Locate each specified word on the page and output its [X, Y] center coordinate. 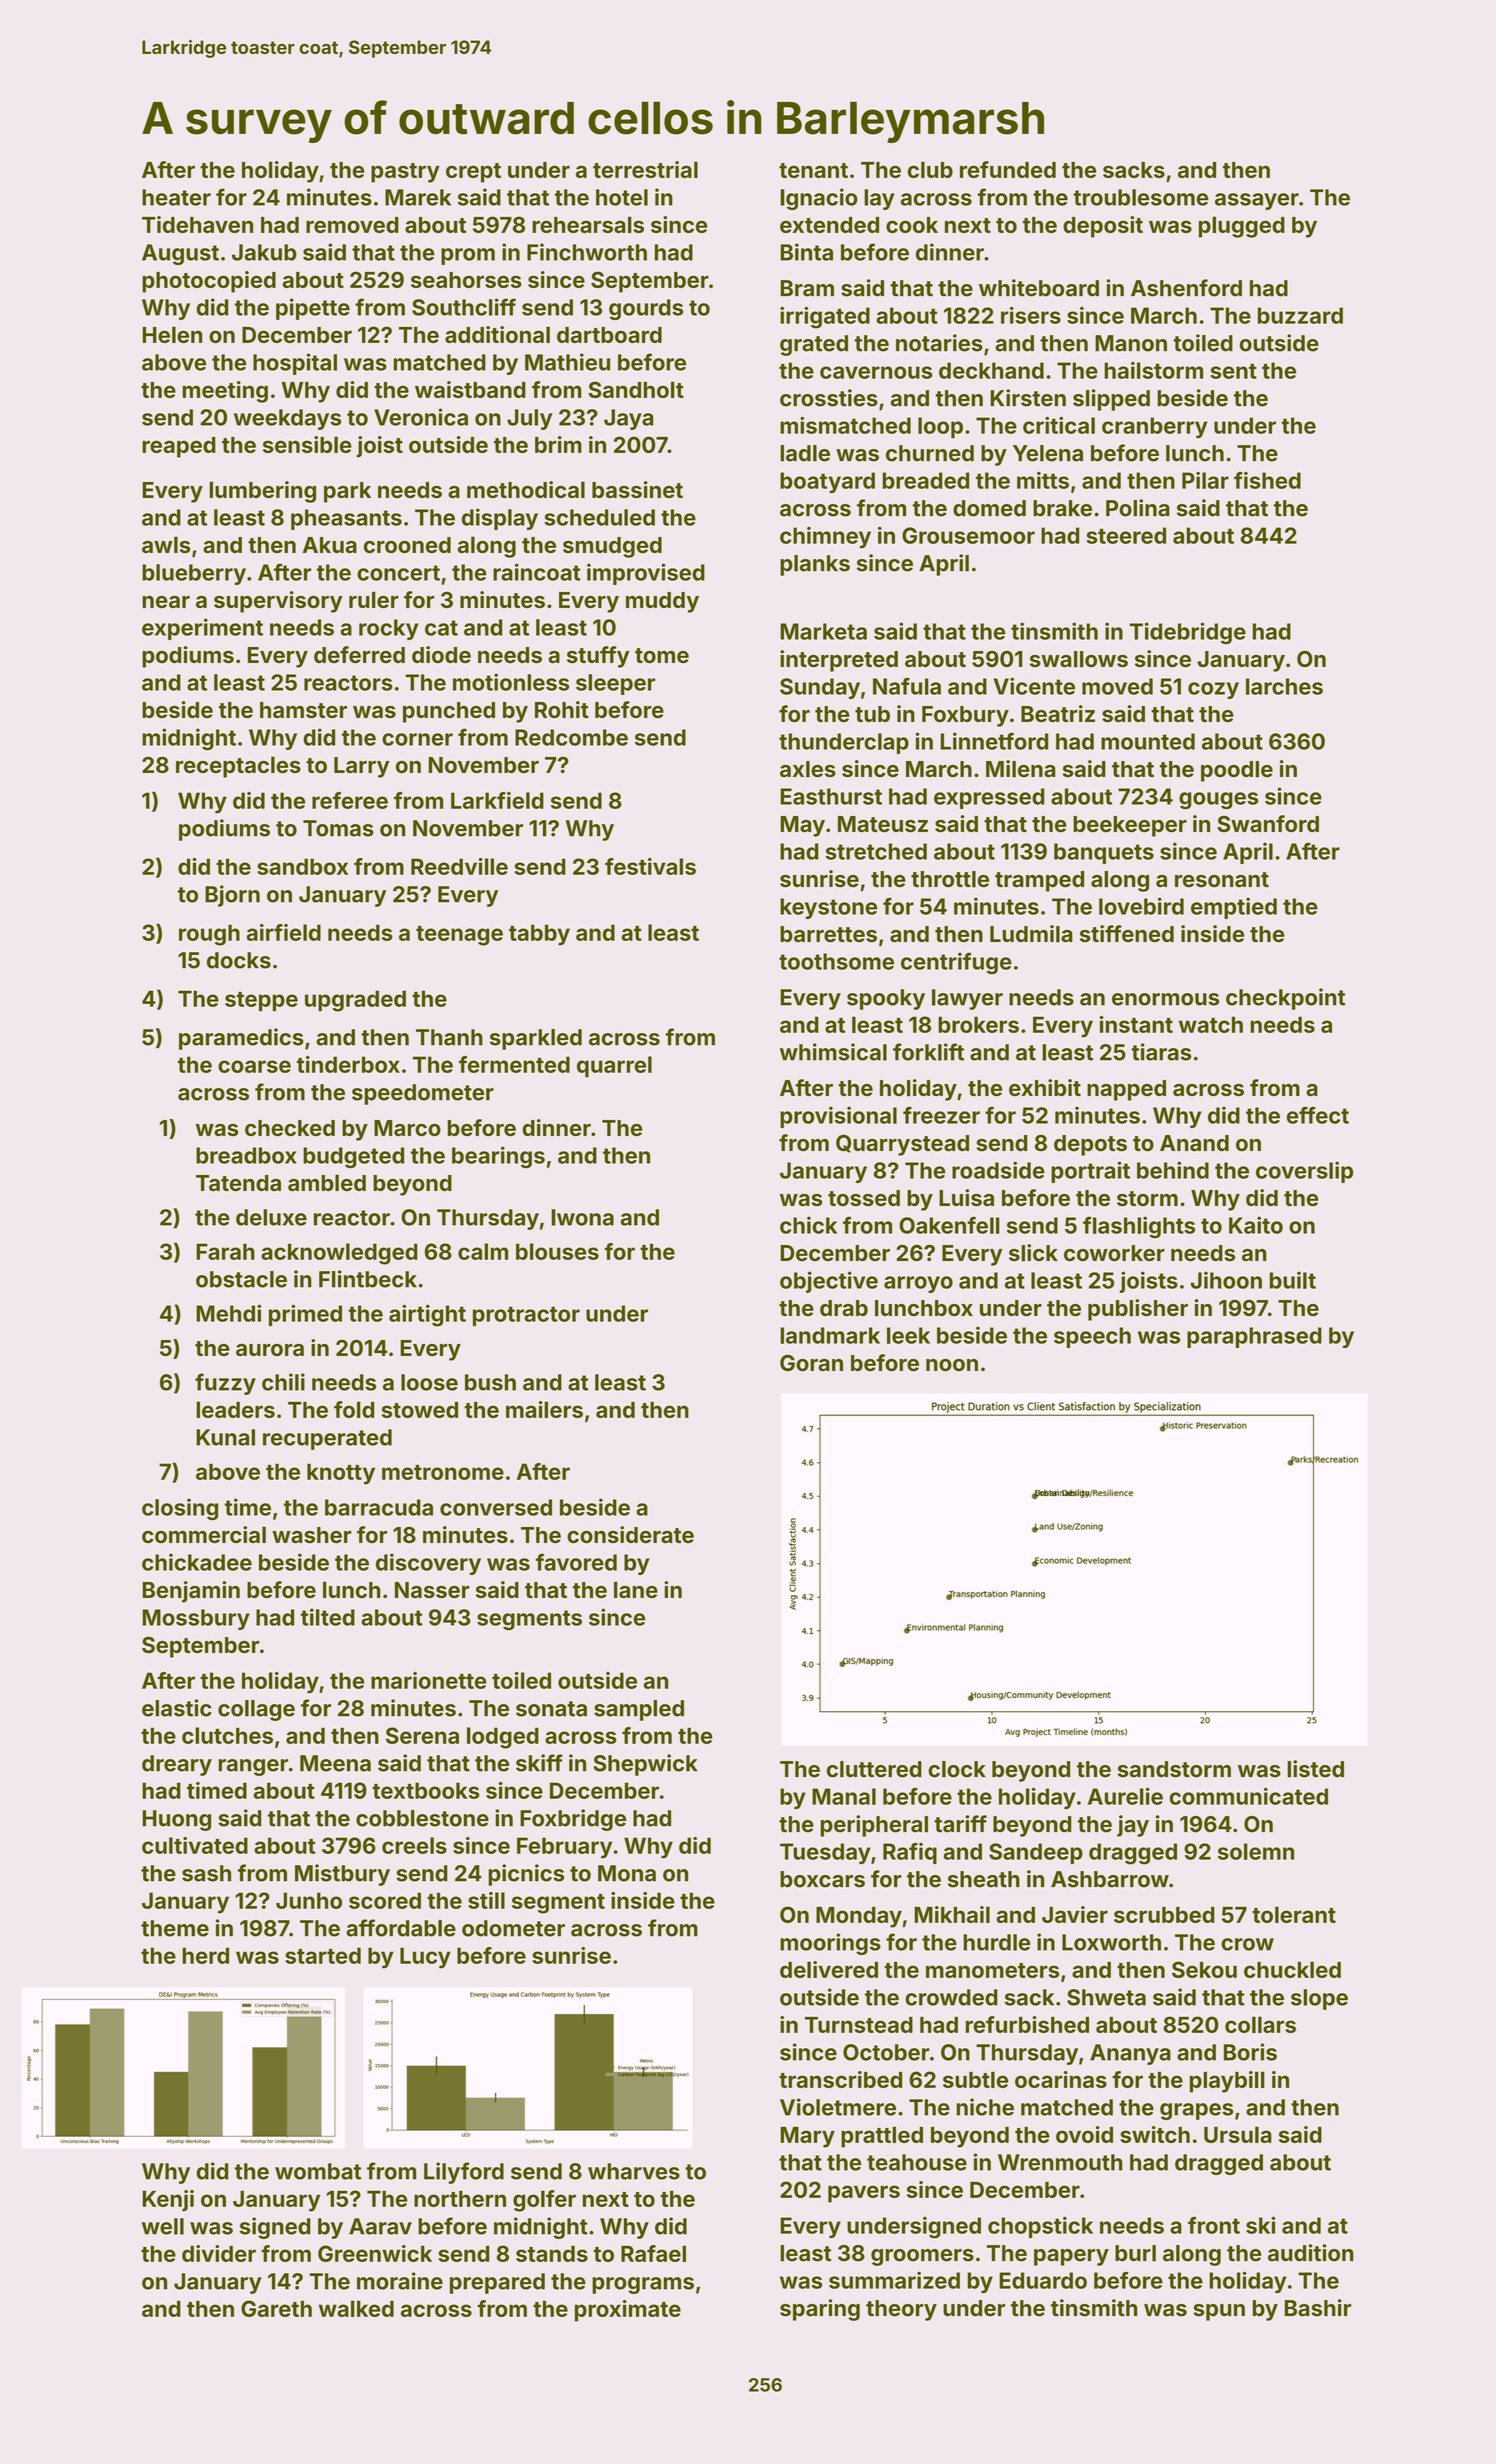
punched [449, 712]
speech [1092, 1337]
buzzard [1300, 315]
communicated [1248, 1796]
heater [176, 197]
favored [576, 1562]
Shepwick [645, 1765]
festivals [650, 866]
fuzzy [225, 1384]
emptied [1234, 908]
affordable [401, 1928]
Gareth [276, 2308]
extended [829, 225]
